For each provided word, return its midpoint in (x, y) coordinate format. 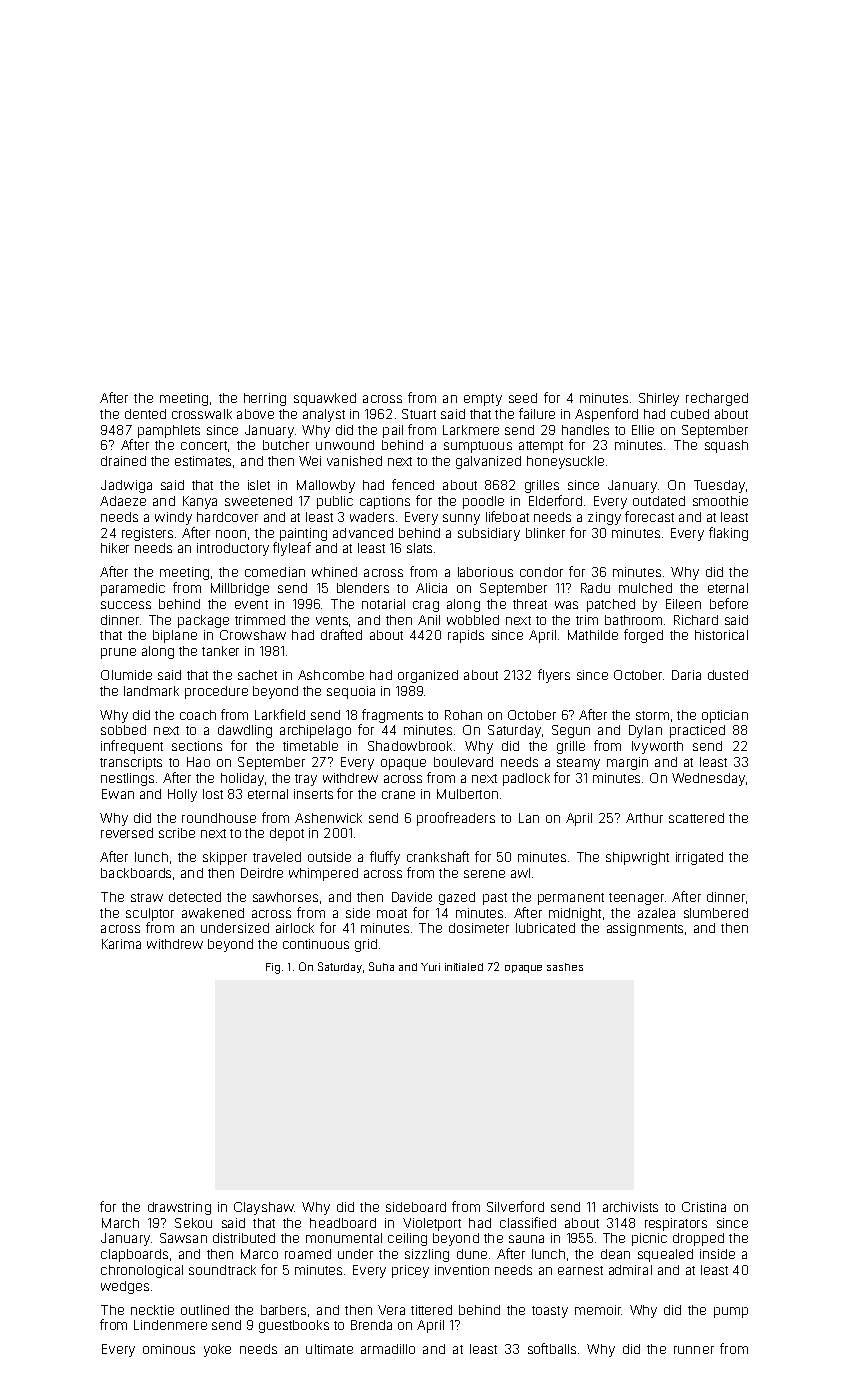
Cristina (704, 1207)
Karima (121, 944)
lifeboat (507, 516)
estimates (203, 461)
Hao (198, 762)
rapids (466, 636)
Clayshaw (264, 1208)
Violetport (432, 1224)
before (729, 603)
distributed (244, 1238)
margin (627, 763)
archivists (630, 1207)
